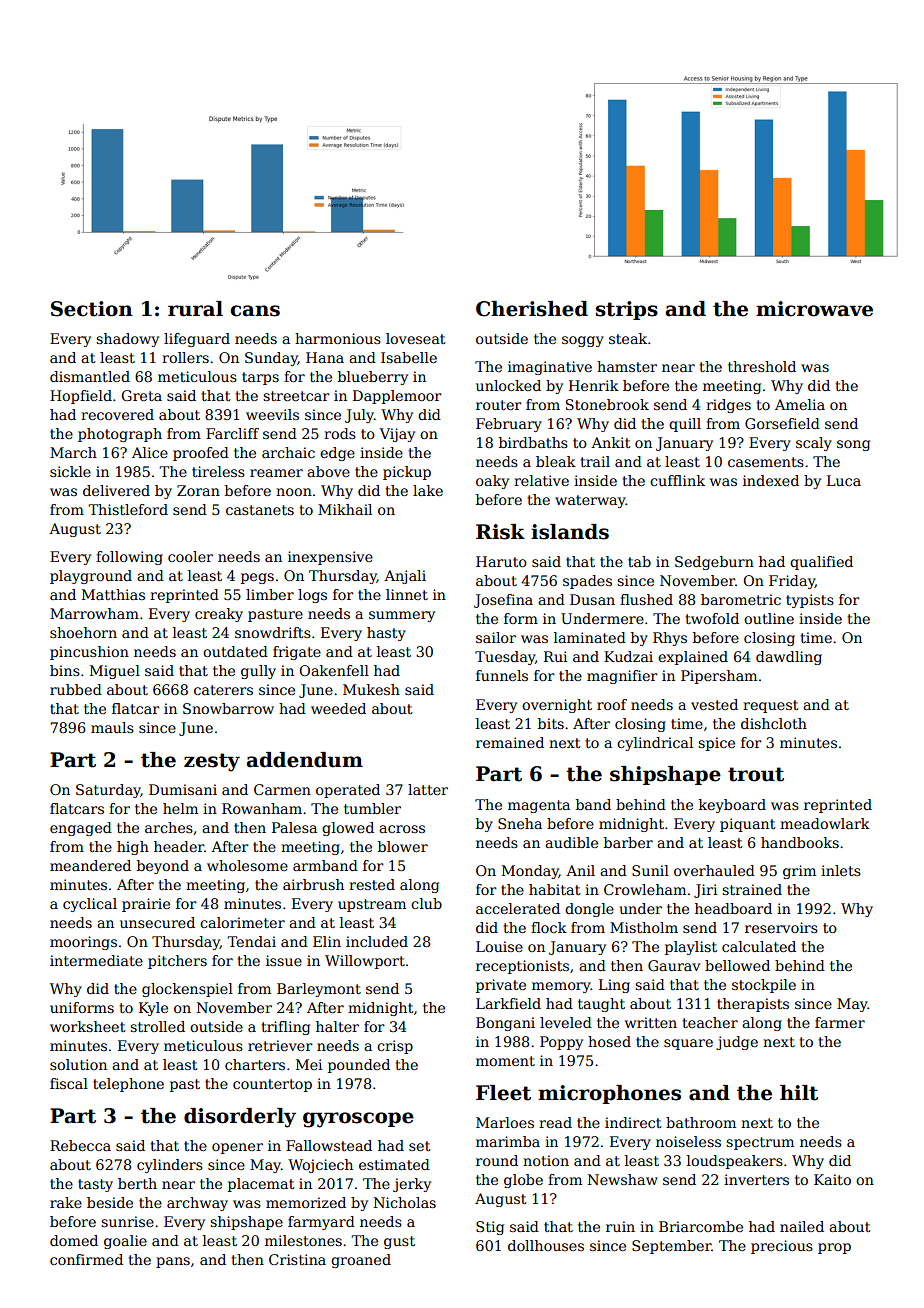 The width and height of the page is (924, 1308). Describe the element at coordinates (677, 480) in the page. I see `cufflink` at that location.
